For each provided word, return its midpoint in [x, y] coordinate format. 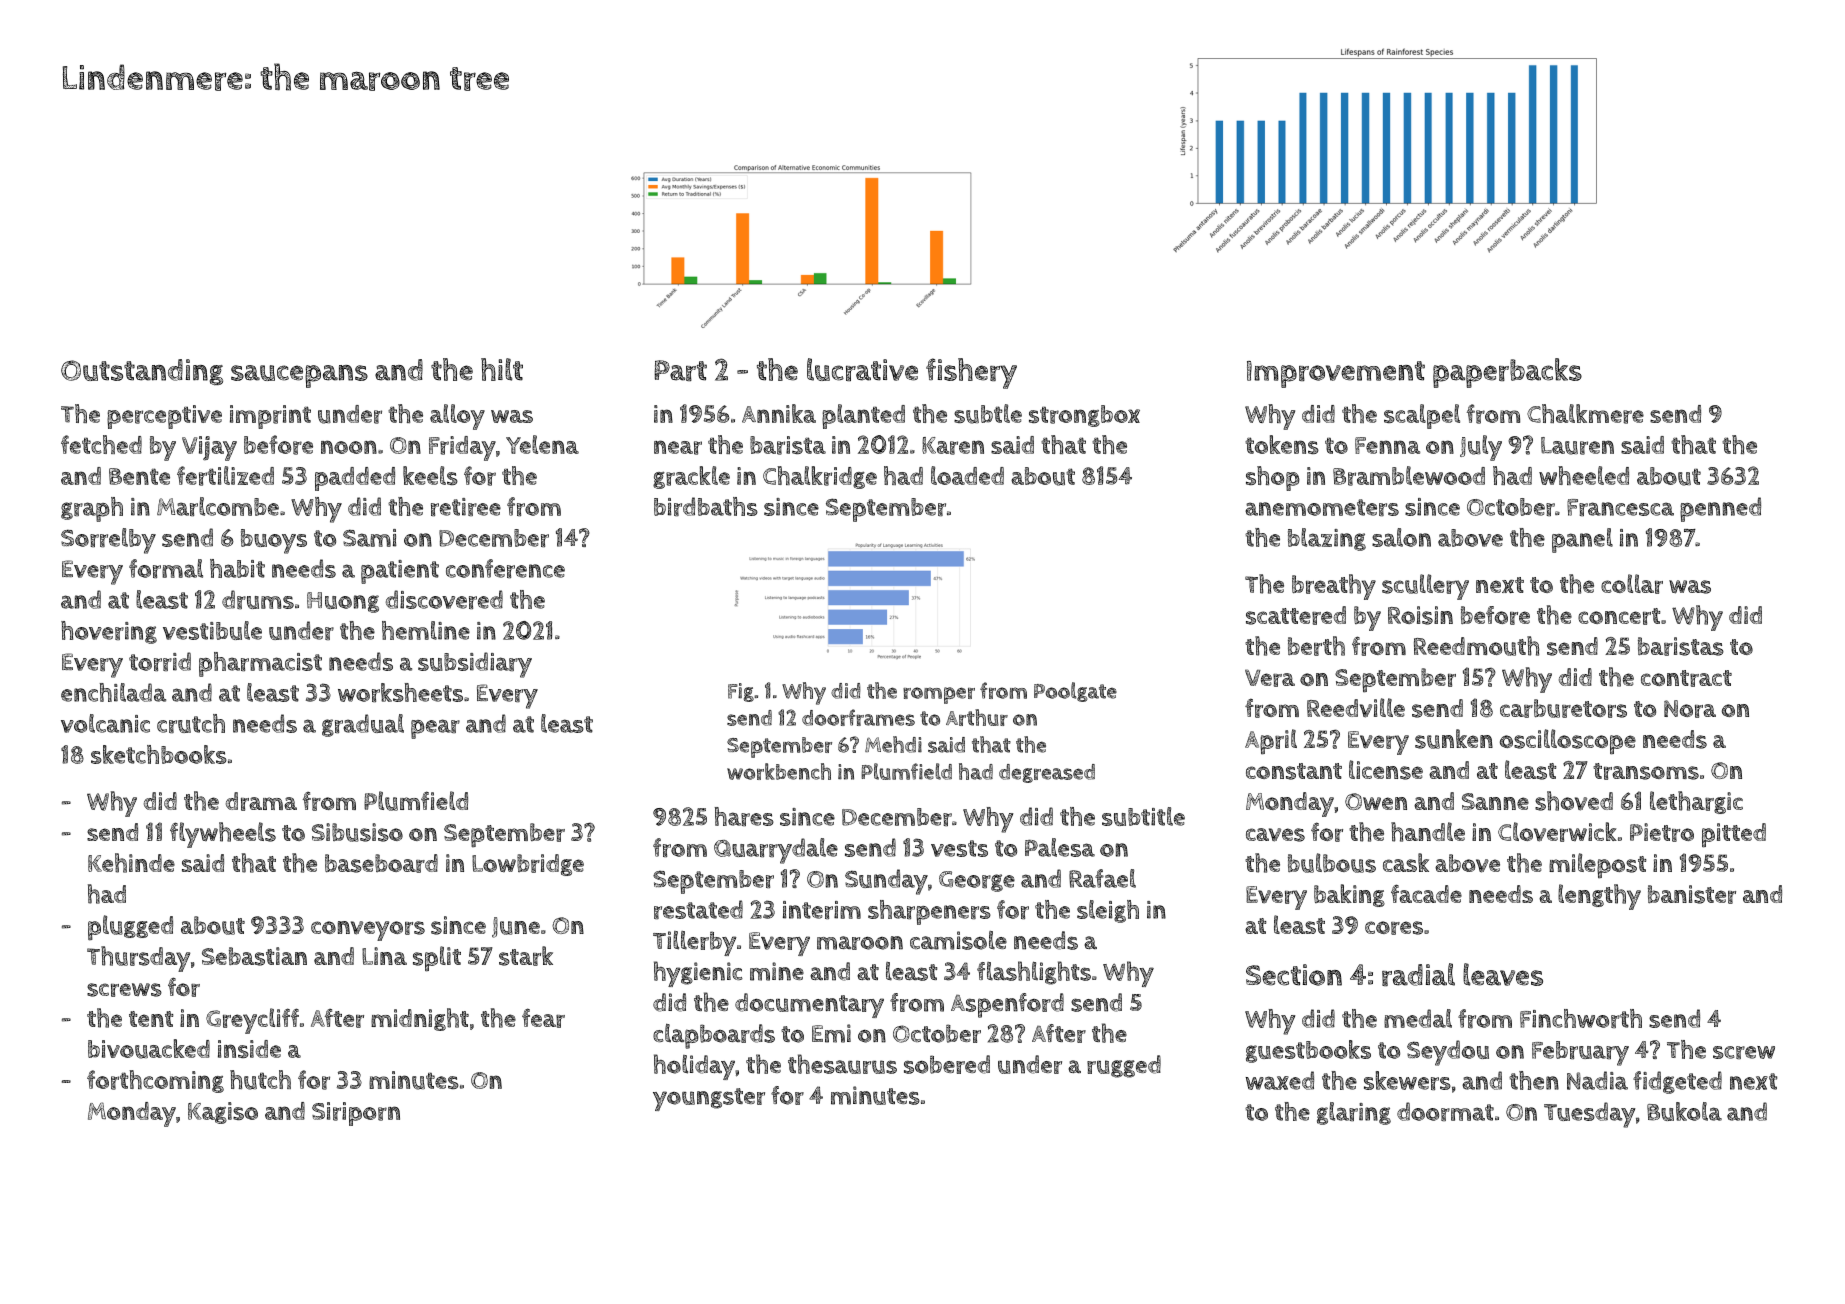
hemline [426, 630]
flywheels [223, 835]
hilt [502, 369]
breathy [1334, 587]
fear [543, 1018]
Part [680, 370]
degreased [1047, 773]
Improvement [1336, 374]
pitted [1734, 835]
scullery [1425, 587]
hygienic [698, 974]
